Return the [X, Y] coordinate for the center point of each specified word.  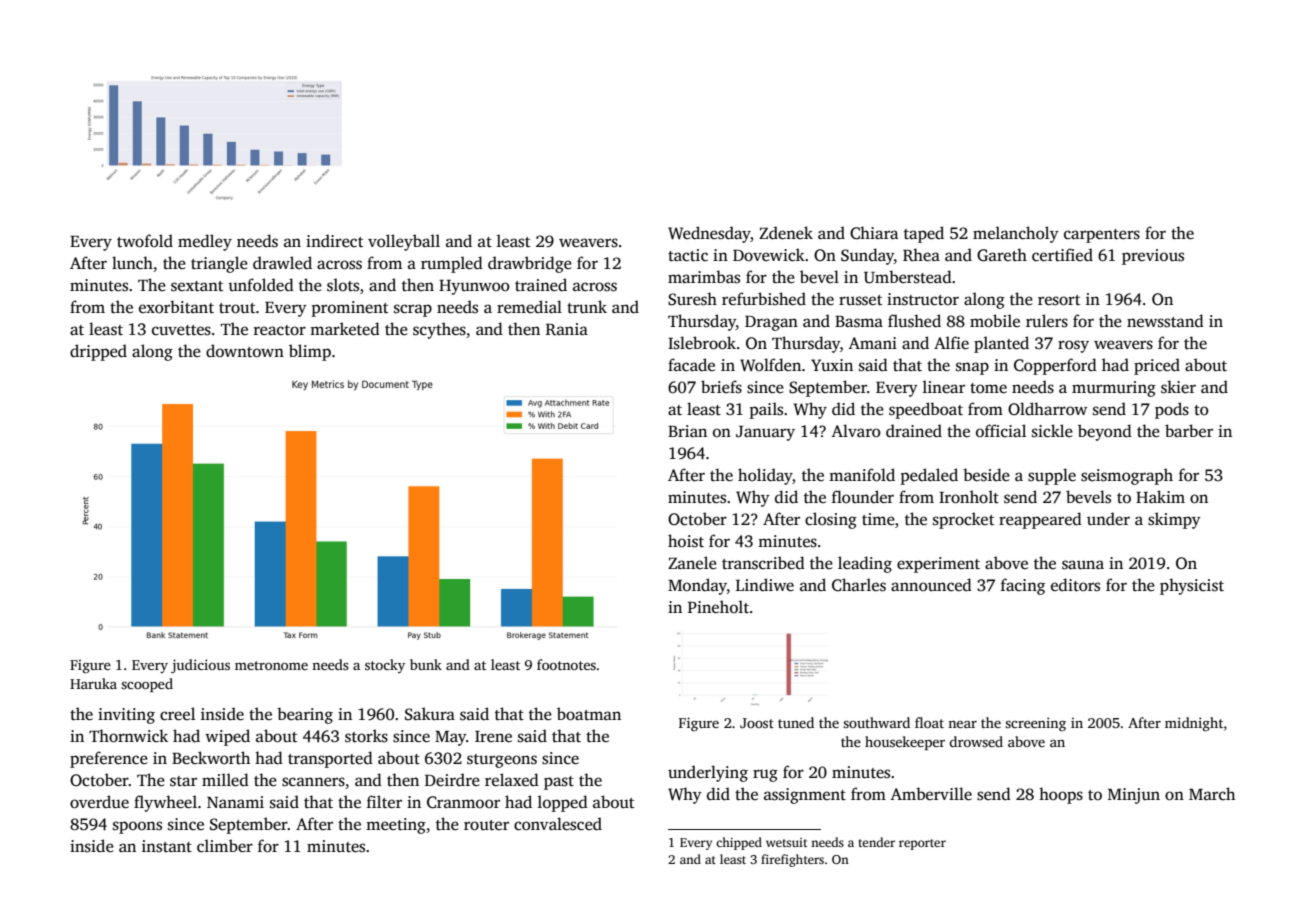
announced [931, 584]
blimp [310, 352]
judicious [200, 666]
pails [766, 410]
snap [972, 368]
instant [167, 846]
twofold [145, 241]
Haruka [93, 683]
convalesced [558, 824]
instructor [923, 299]
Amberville [931, 794]
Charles [859, 585]
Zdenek [786, 233]
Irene [493, 736]
